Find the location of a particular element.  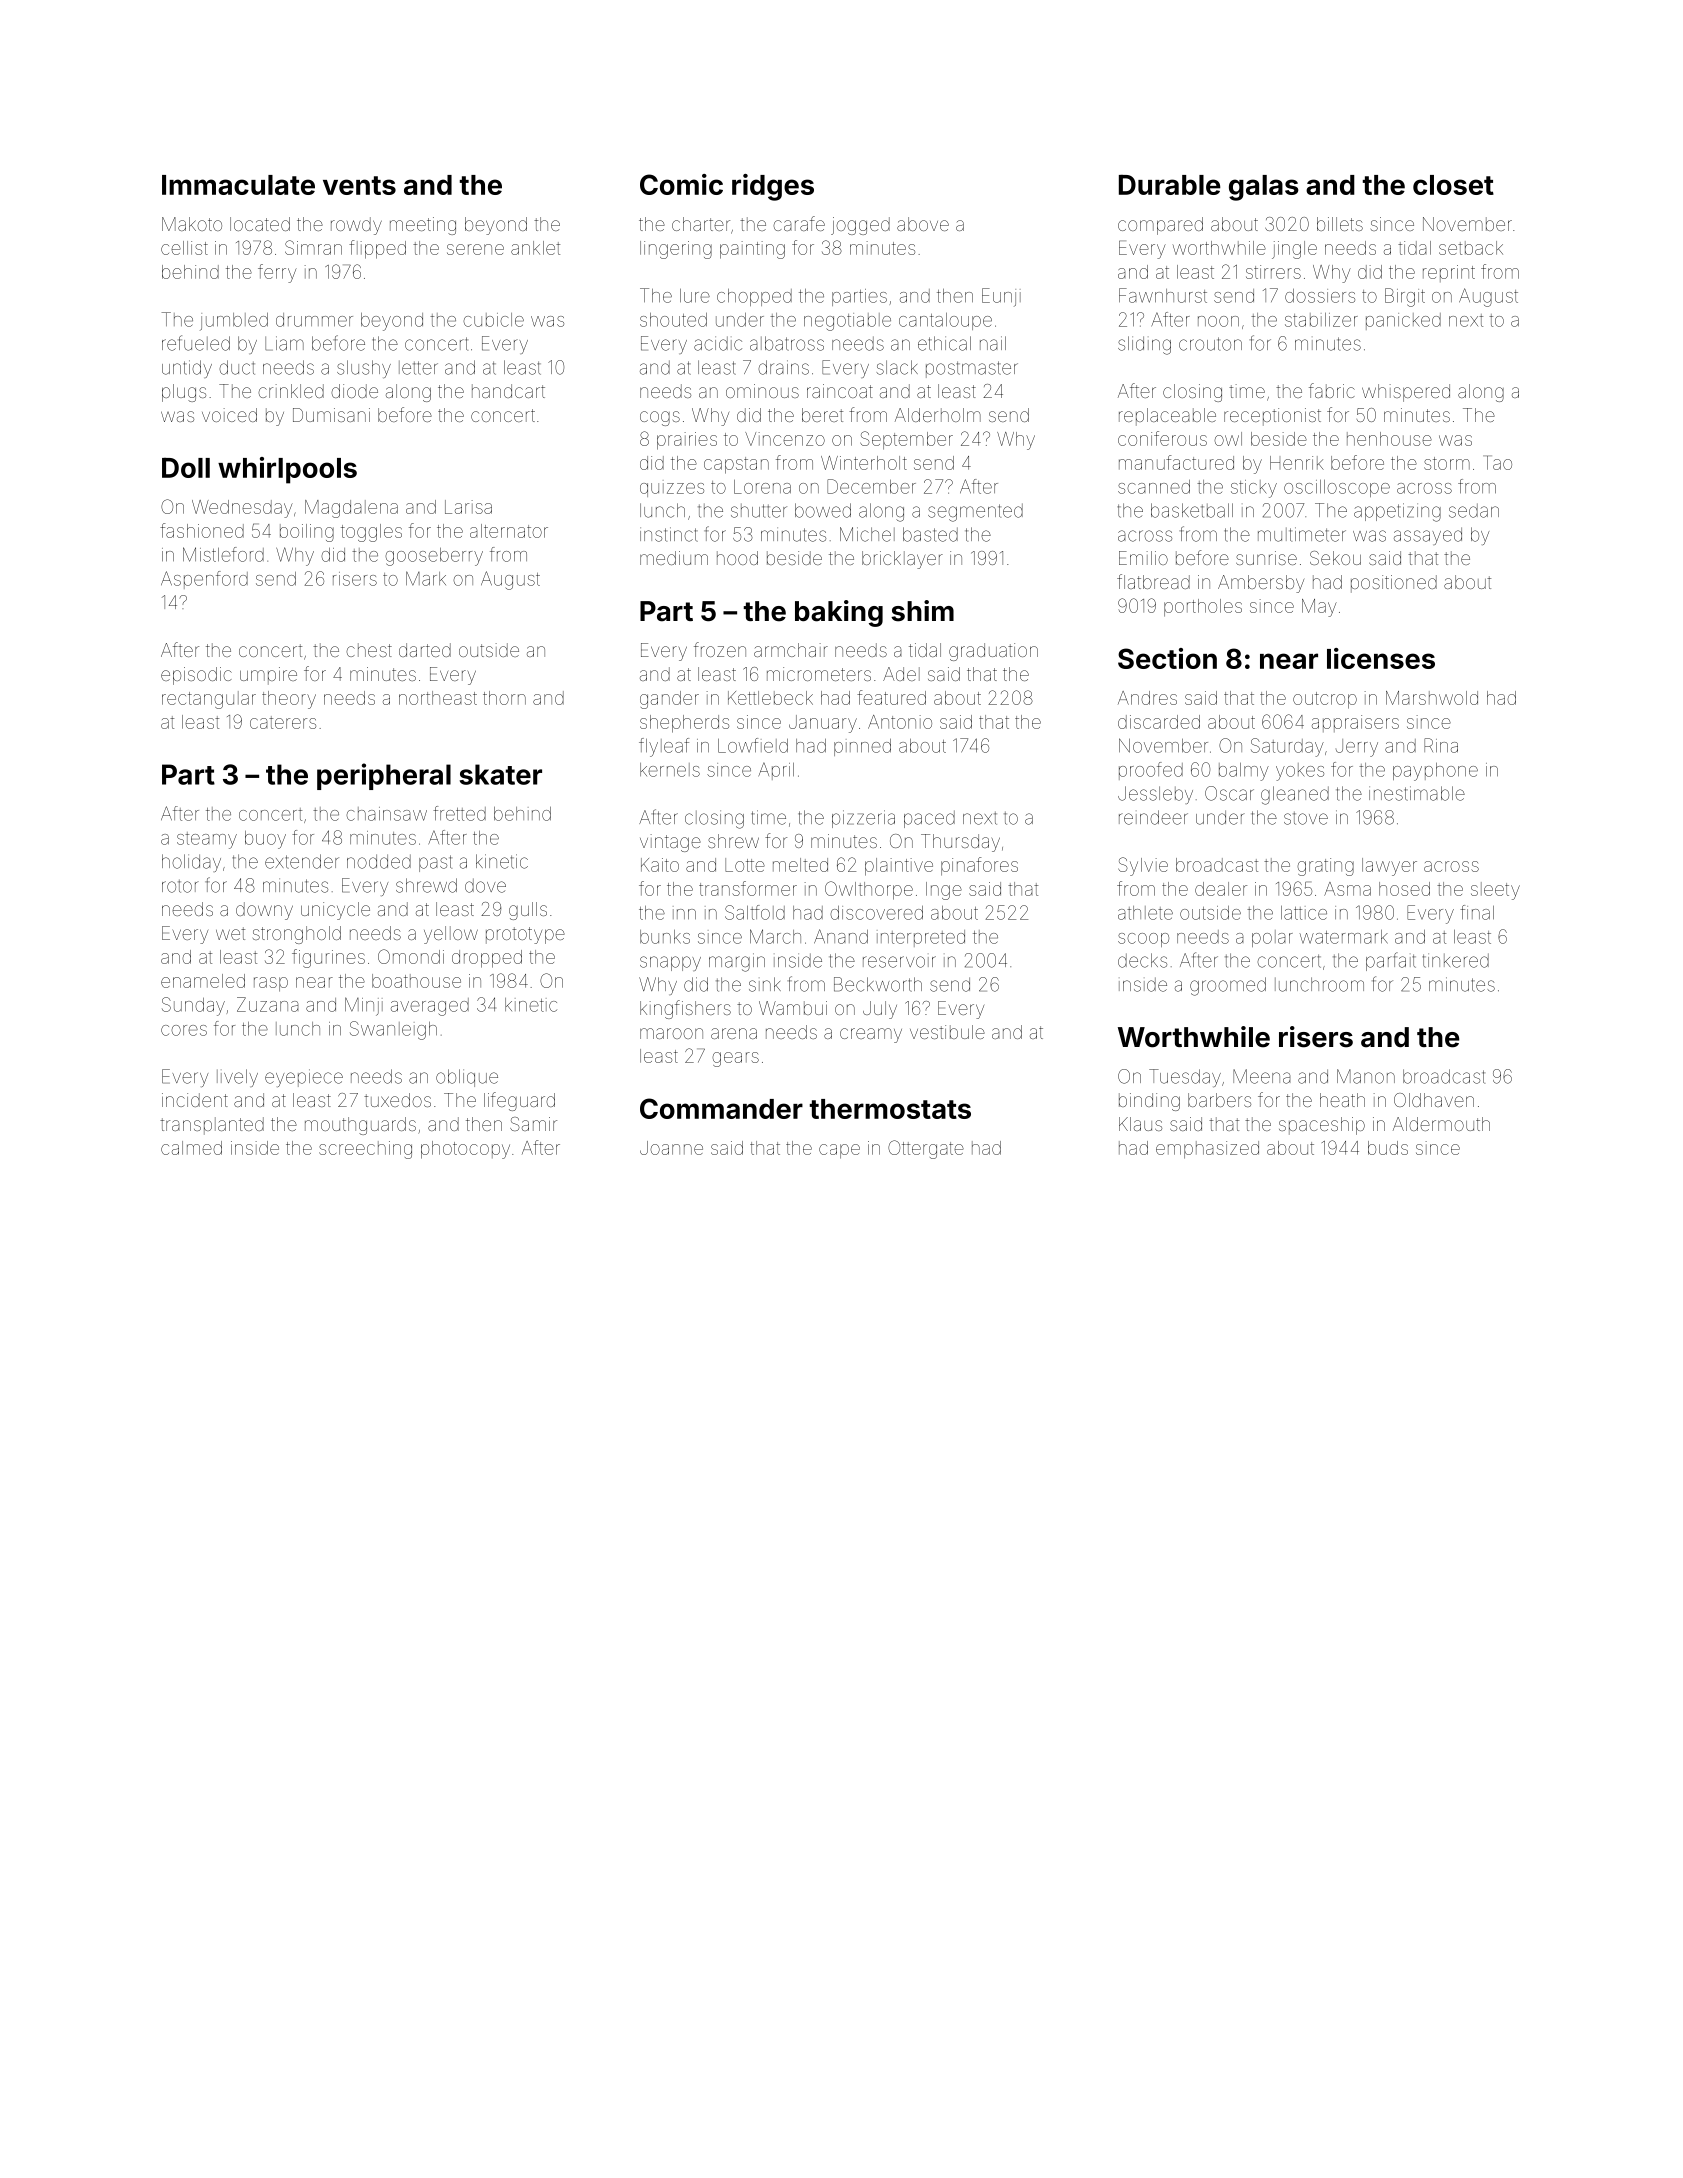

Fawnhurst is located at coordinates (1163, 295).
